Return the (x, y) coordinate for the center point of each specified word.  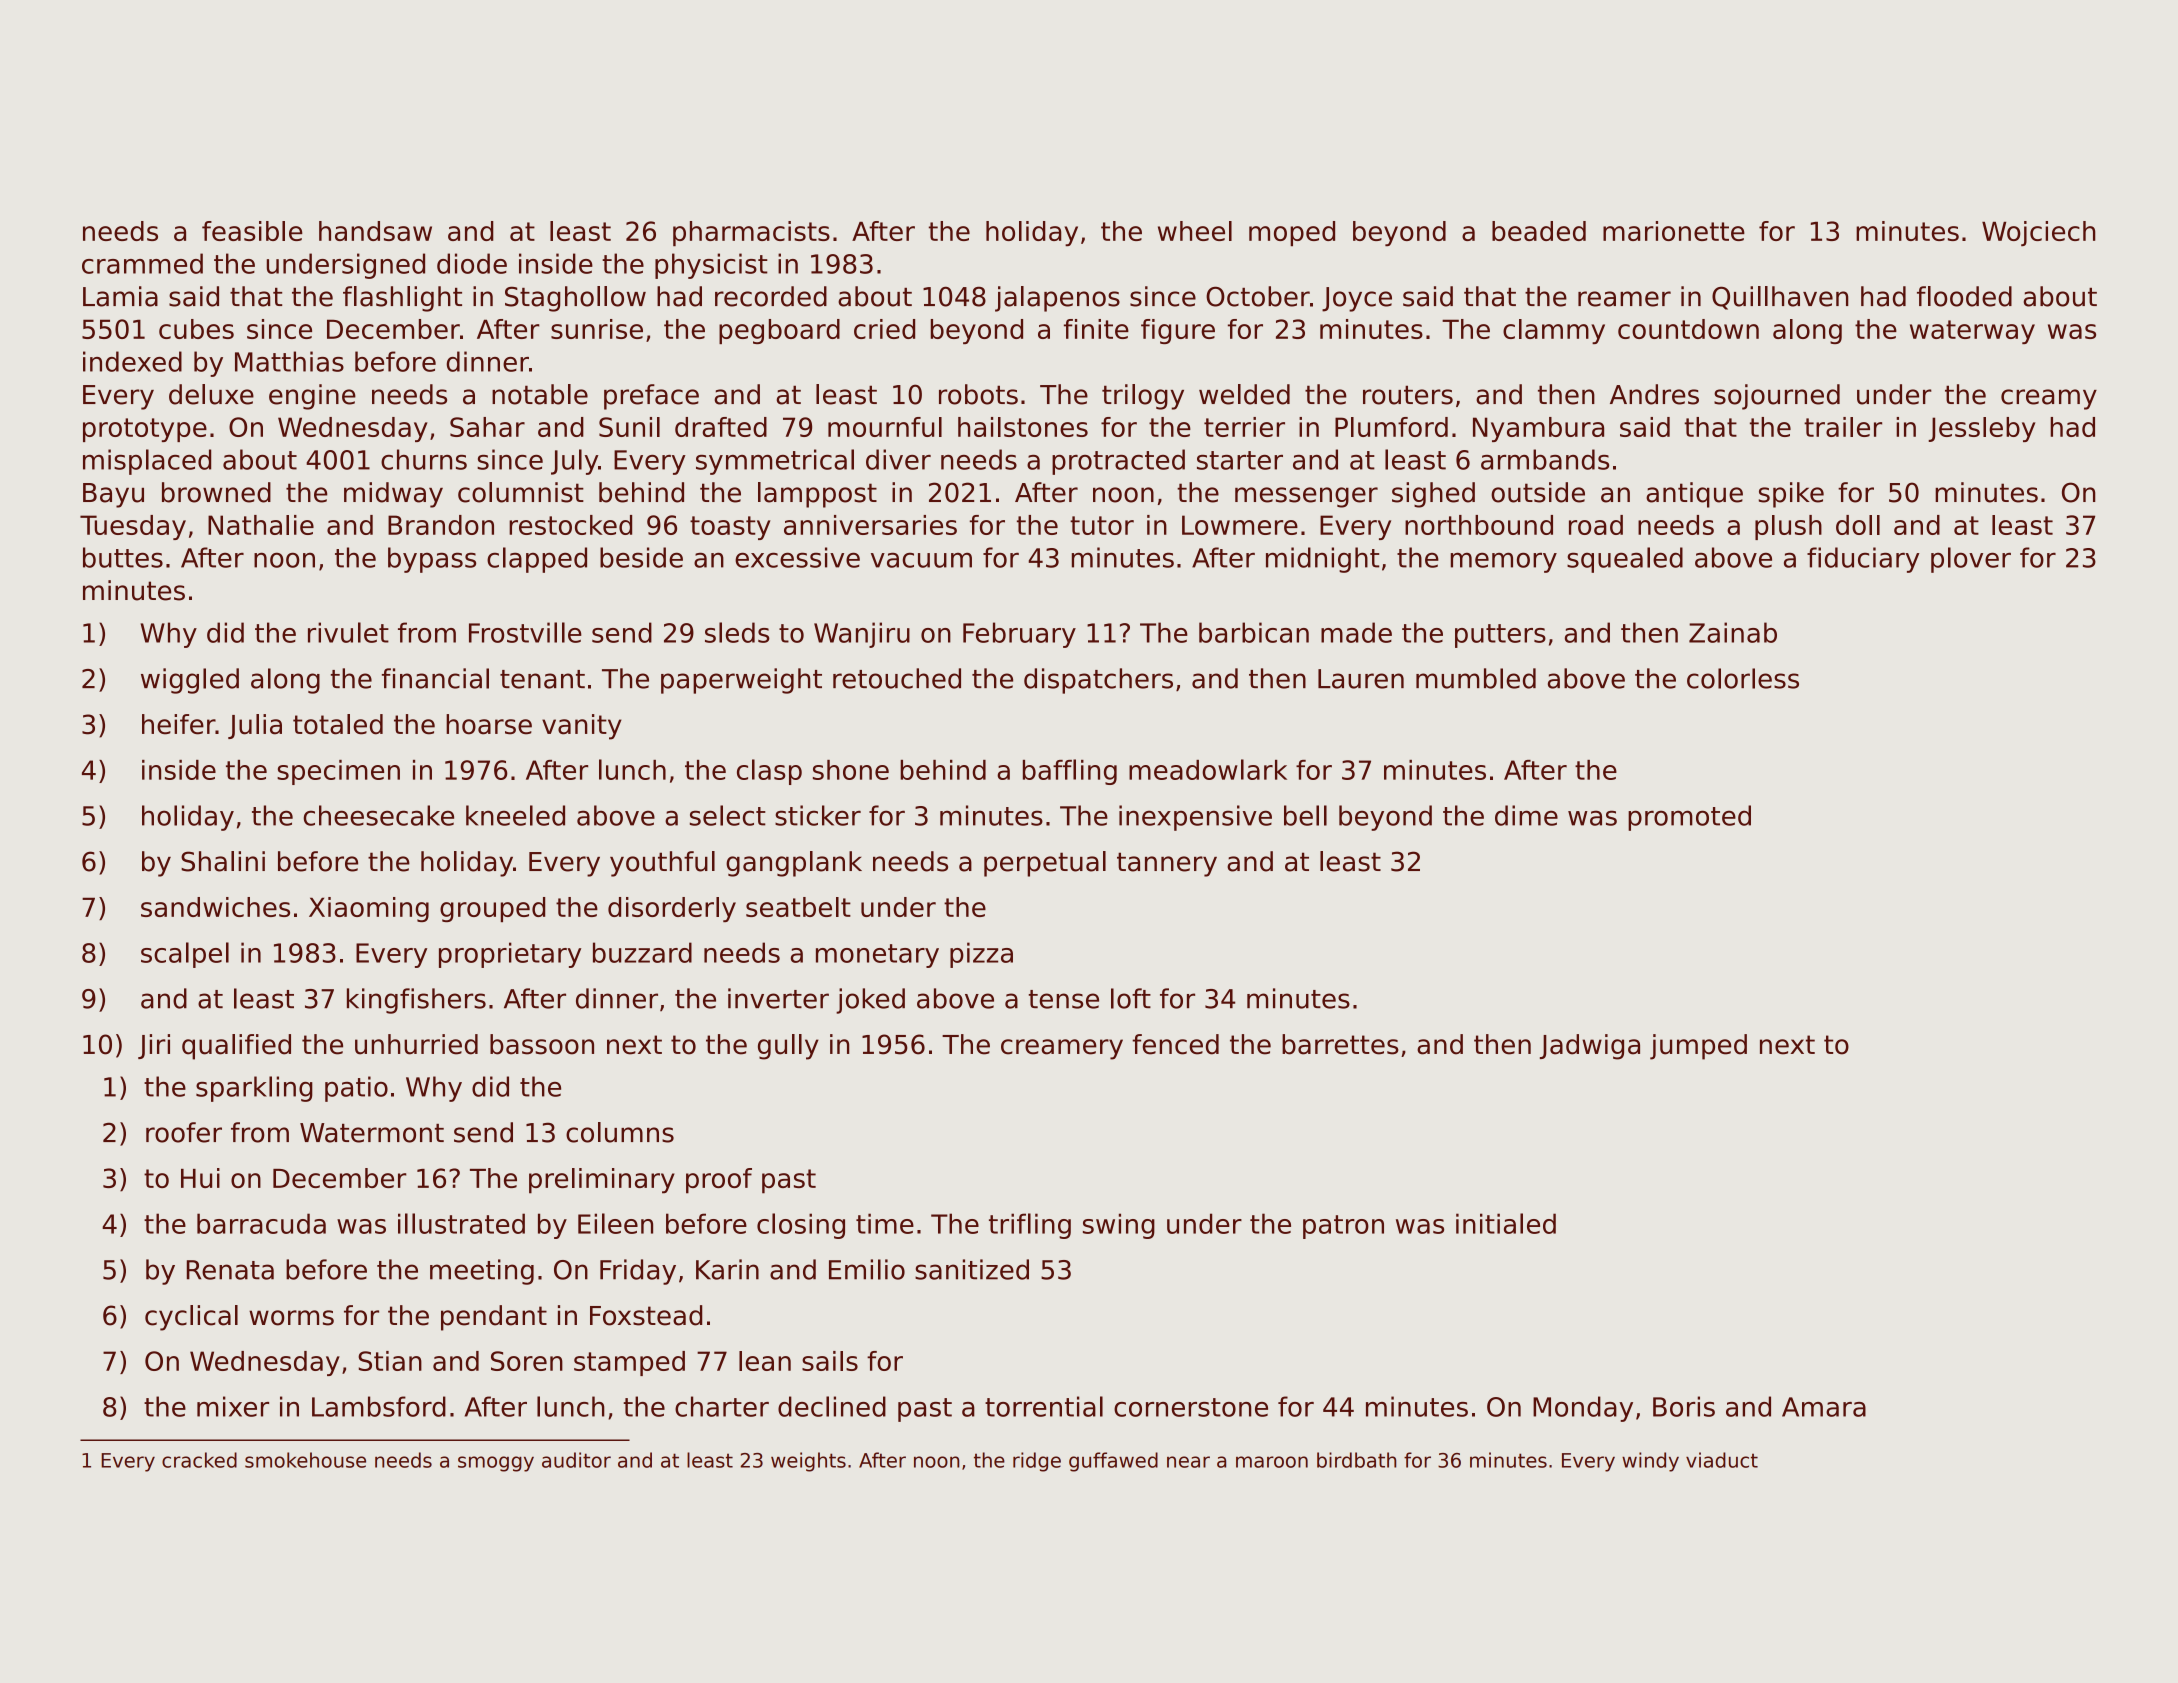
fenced (1175, 1044)
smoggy (496, 1464)
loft (1131, 998)
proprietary (510, 955)
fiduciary (1863, 560)
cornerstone (1191, 1407)
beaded (1539, 231)
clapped (537, 560)
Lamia (120, 296)
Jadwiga (1590, 1047)
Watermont (372, 1133)
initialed (1506, 1223)
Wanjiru (862, 635)
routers (1408, 395)
